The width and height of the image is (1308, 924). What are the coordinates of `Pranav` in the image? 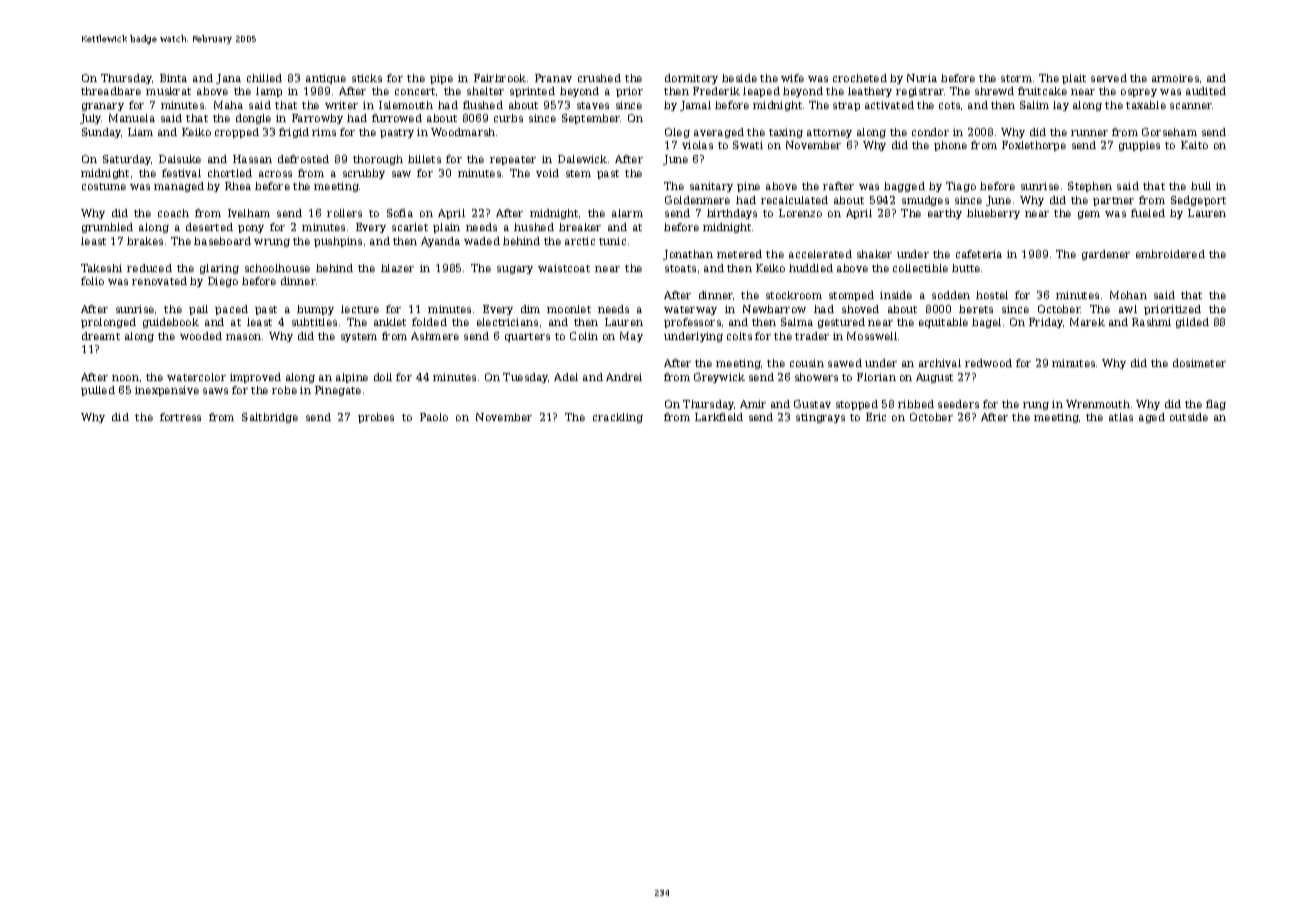 It's located at (553, 78).
